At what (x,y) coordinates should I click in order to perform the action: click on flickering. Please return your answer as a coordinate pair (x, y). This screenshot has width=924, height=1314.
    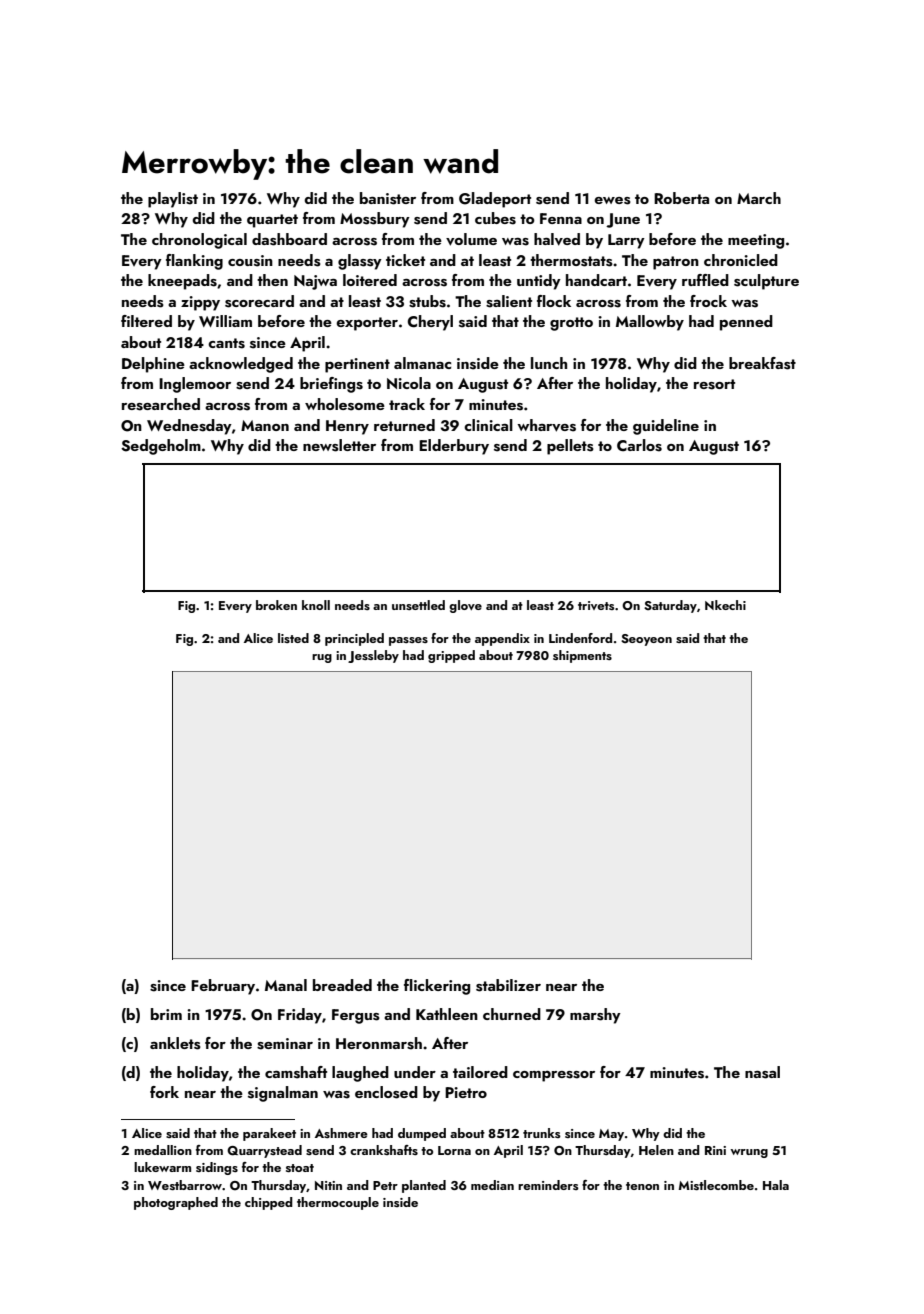
    Looking at the image, I should click on (437, 987).
